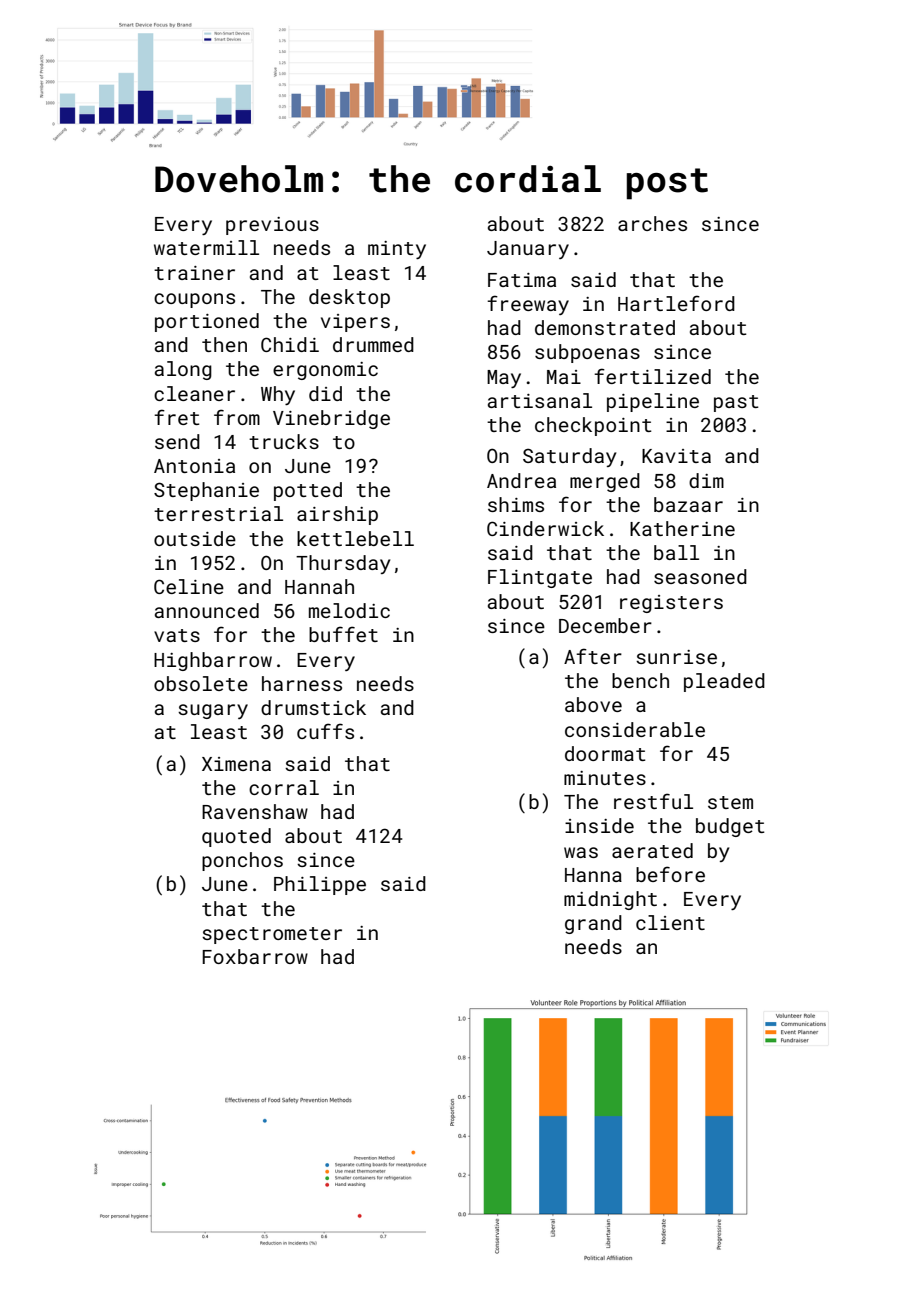 This screenshot has width=924, height=1311. I want to click on registers, so click(671, 604).
